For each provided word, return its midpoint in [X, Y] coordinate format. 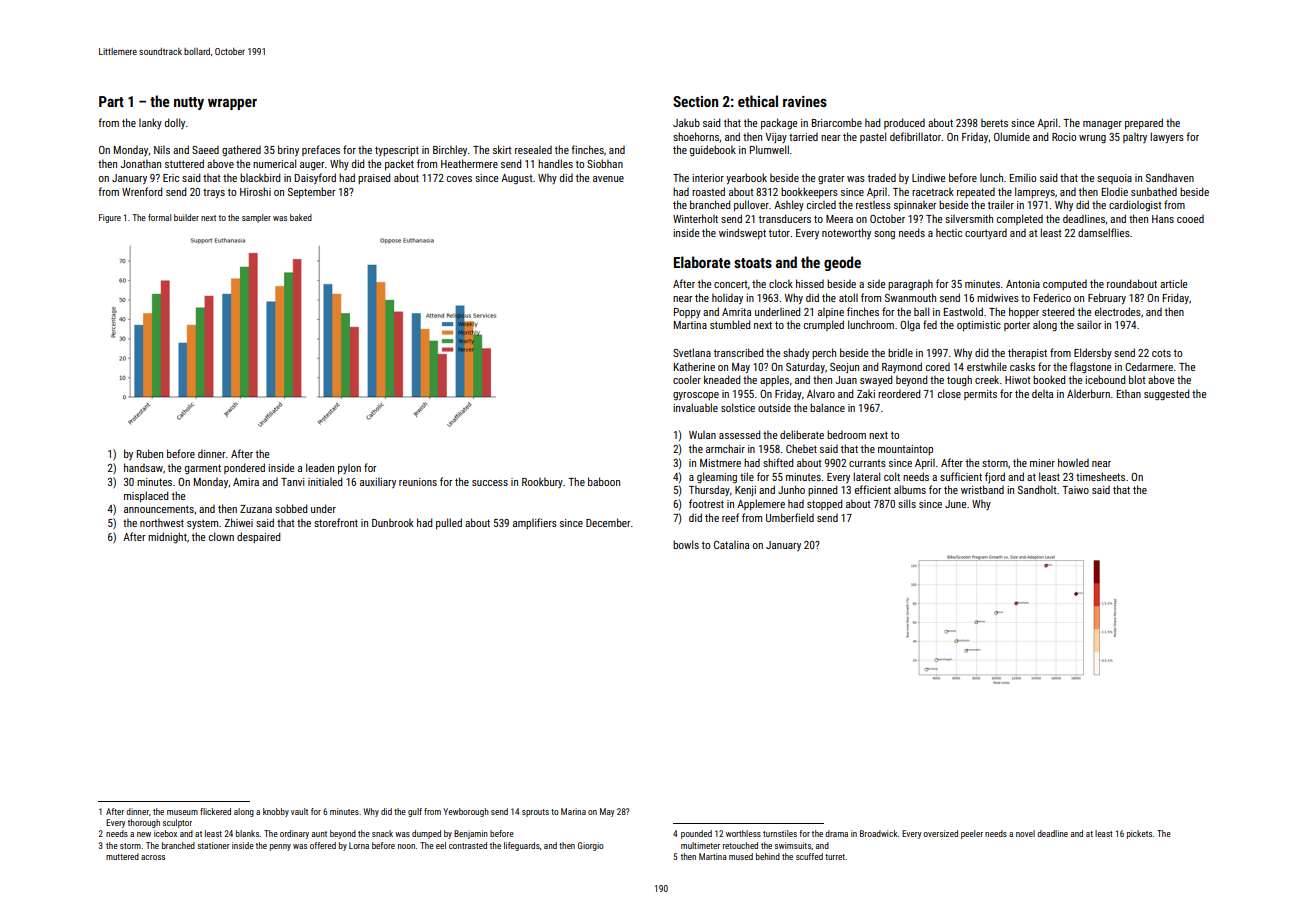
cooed [1190, 219]
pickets [1139, 834]
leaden [320, 467]
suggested [1166, 395]
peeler [972, 834]
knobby [276, 812]
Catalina [731, 544]
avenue [608, 179]
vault [299, 811]
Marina [573, 811]
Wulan [702, 434]
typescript [397, 151]
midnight [167, 538]
